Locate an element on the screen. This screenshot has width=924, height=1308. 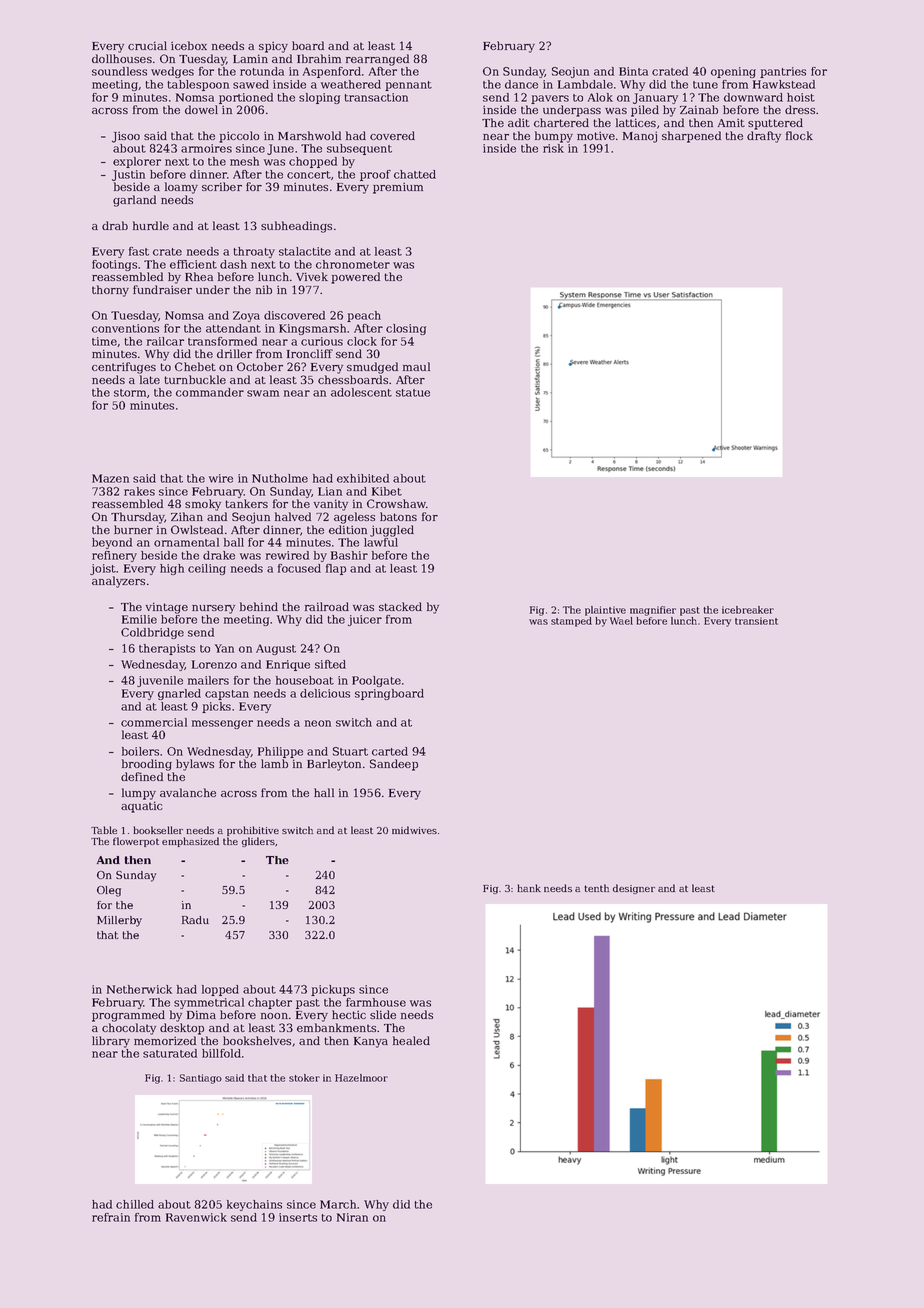
Binta is located at coordinates (633, 71).
